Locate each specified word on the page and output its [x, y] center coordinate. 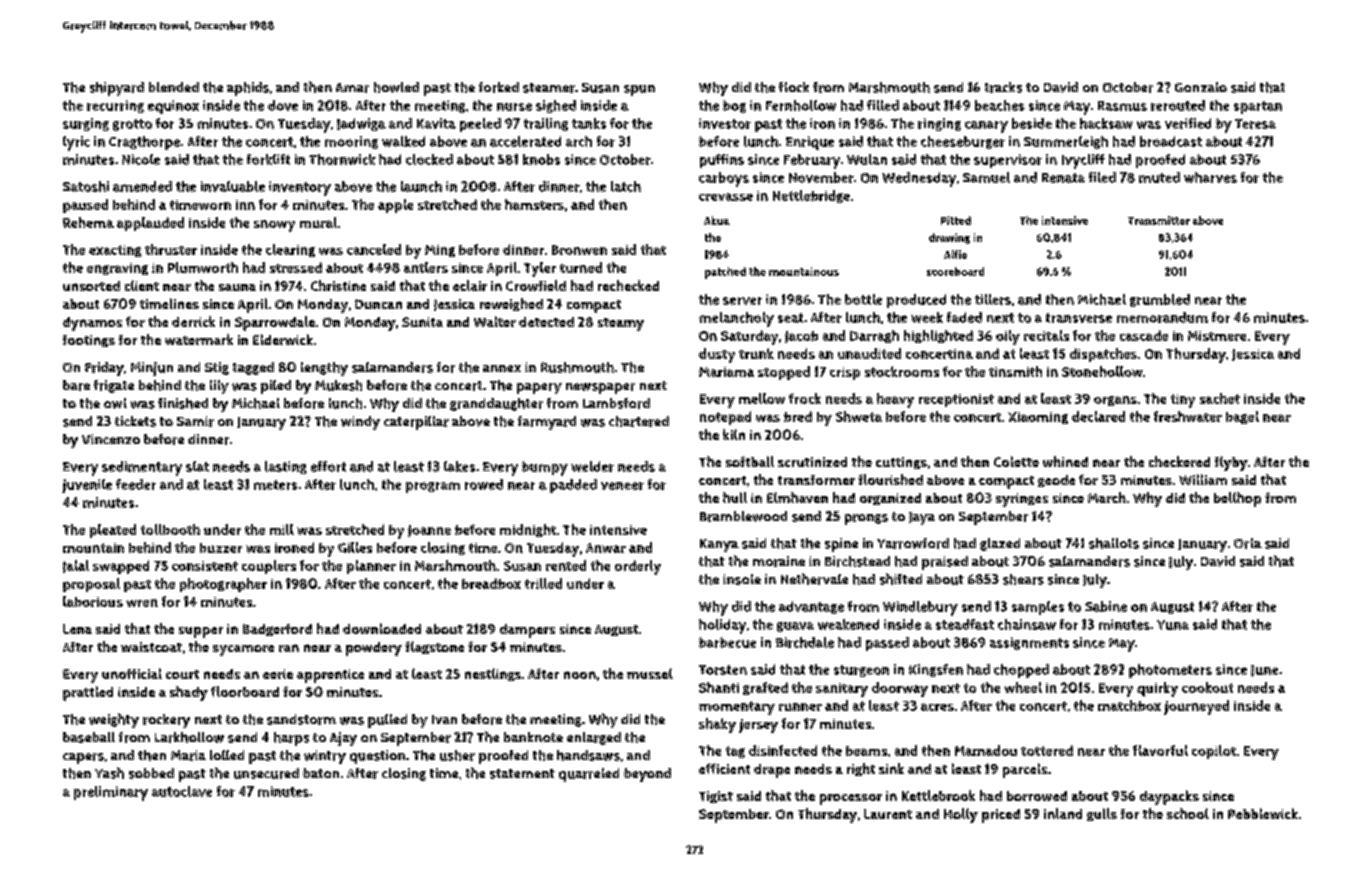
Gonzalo [1201, 87]
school [1188, 813]
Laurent [888, 814]
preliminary [111, 793]
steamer [549, 88]
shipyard [117, 89]
